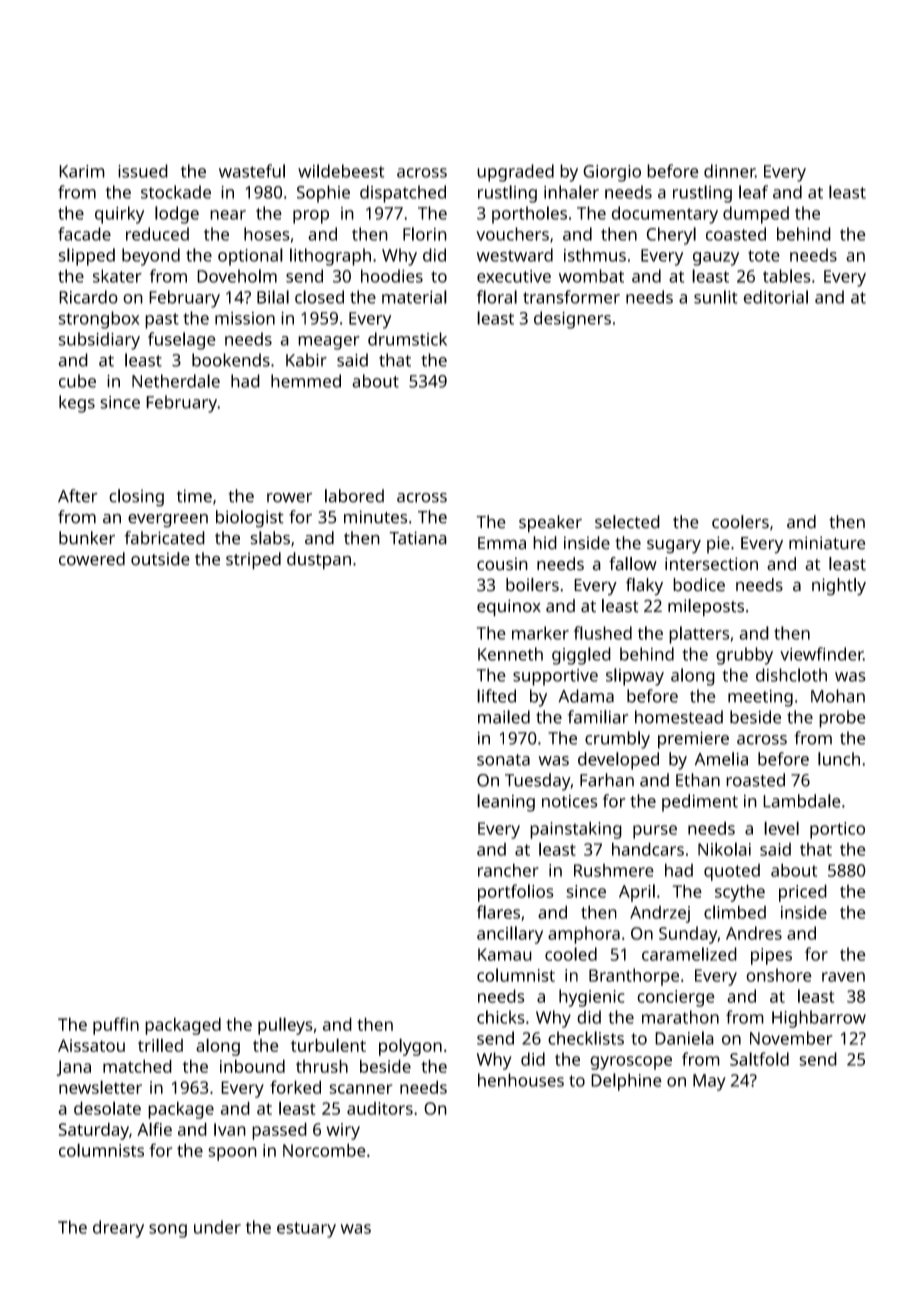 This screenshot has height=1311, width=924. What do you see at coordinates (660, 914) in the screenshot?
I see `Andrzej` at bounding box center [660, 914].
